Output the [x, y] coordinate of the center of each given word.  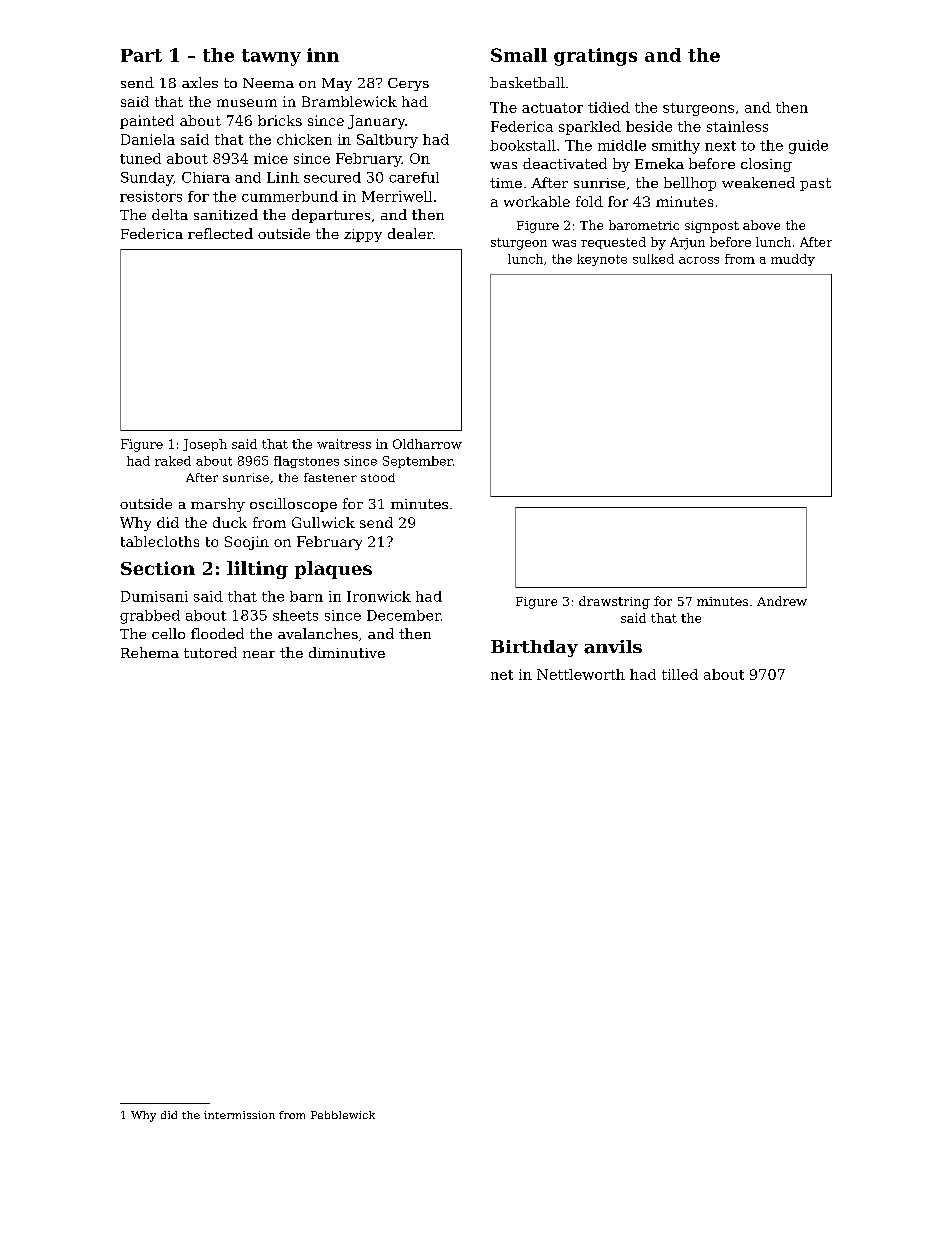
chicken [304, 139]
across [699, 260]
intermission [239, 1115]
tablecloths [160, 541]
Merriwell [397, 196]
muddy [793, 260]
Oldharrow [427, 444]
